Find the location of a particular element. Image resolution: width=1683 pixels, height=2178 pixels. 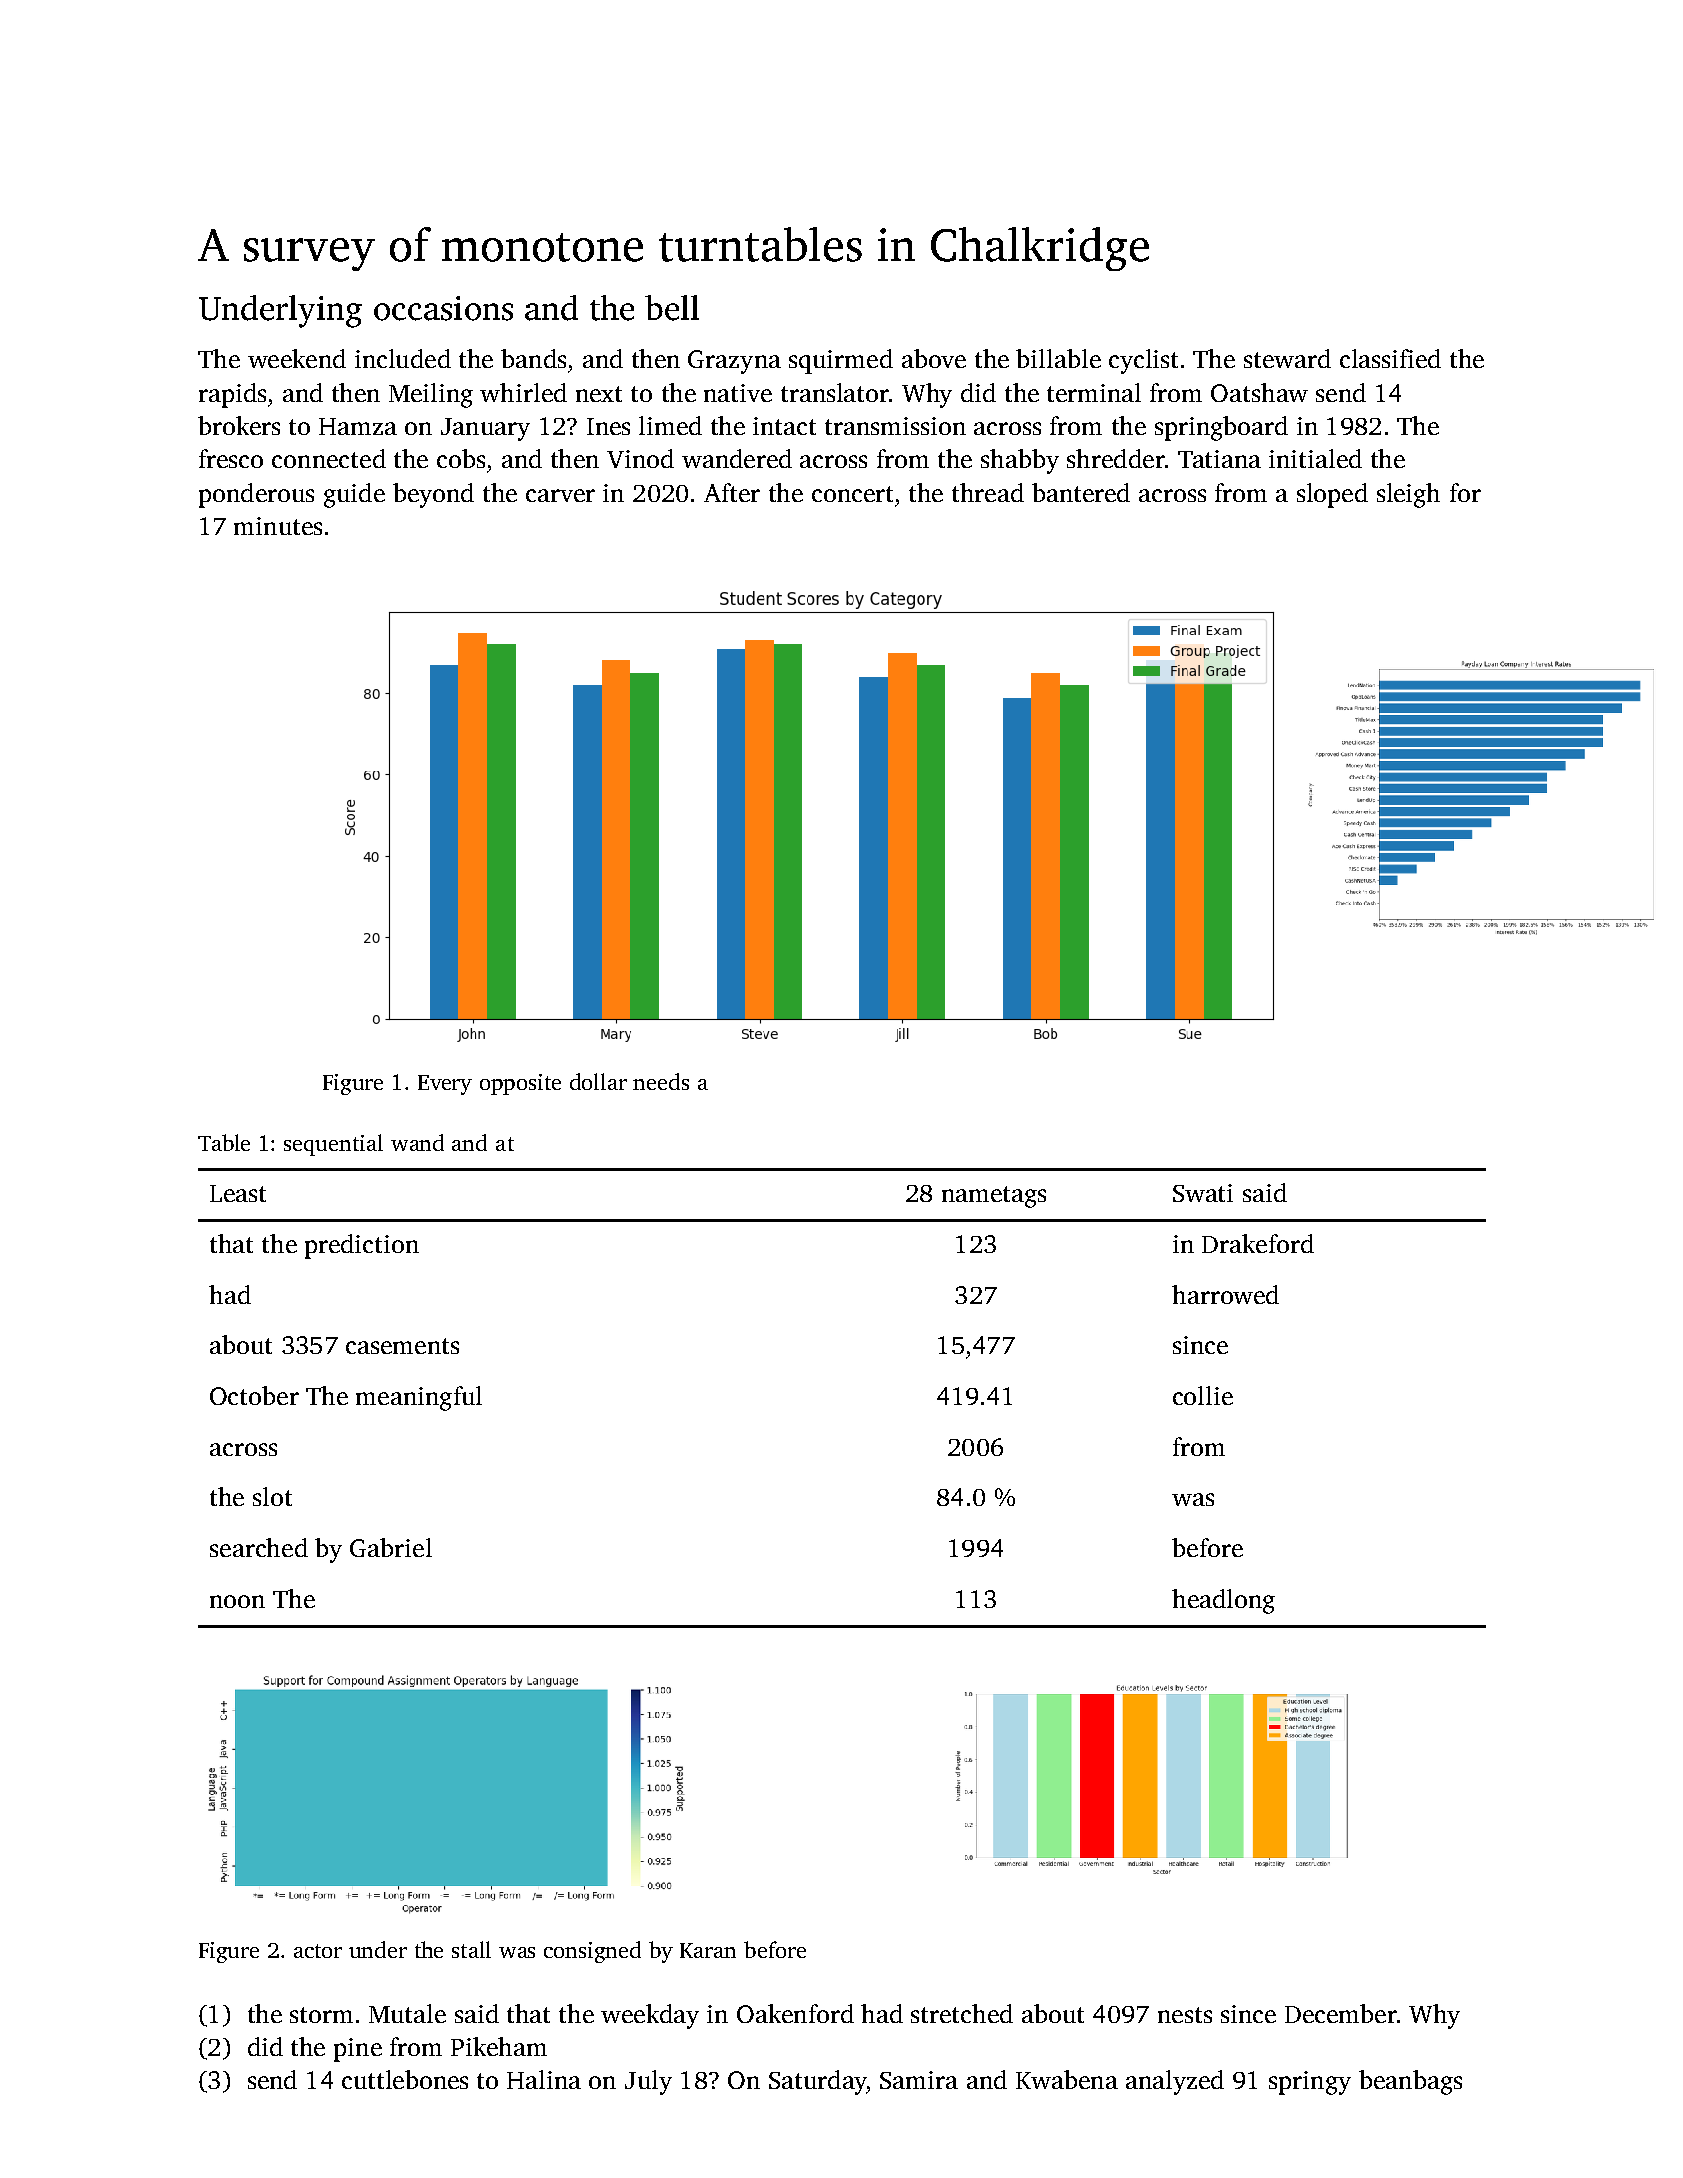

nests is located at coordinates (1185, 2015).
